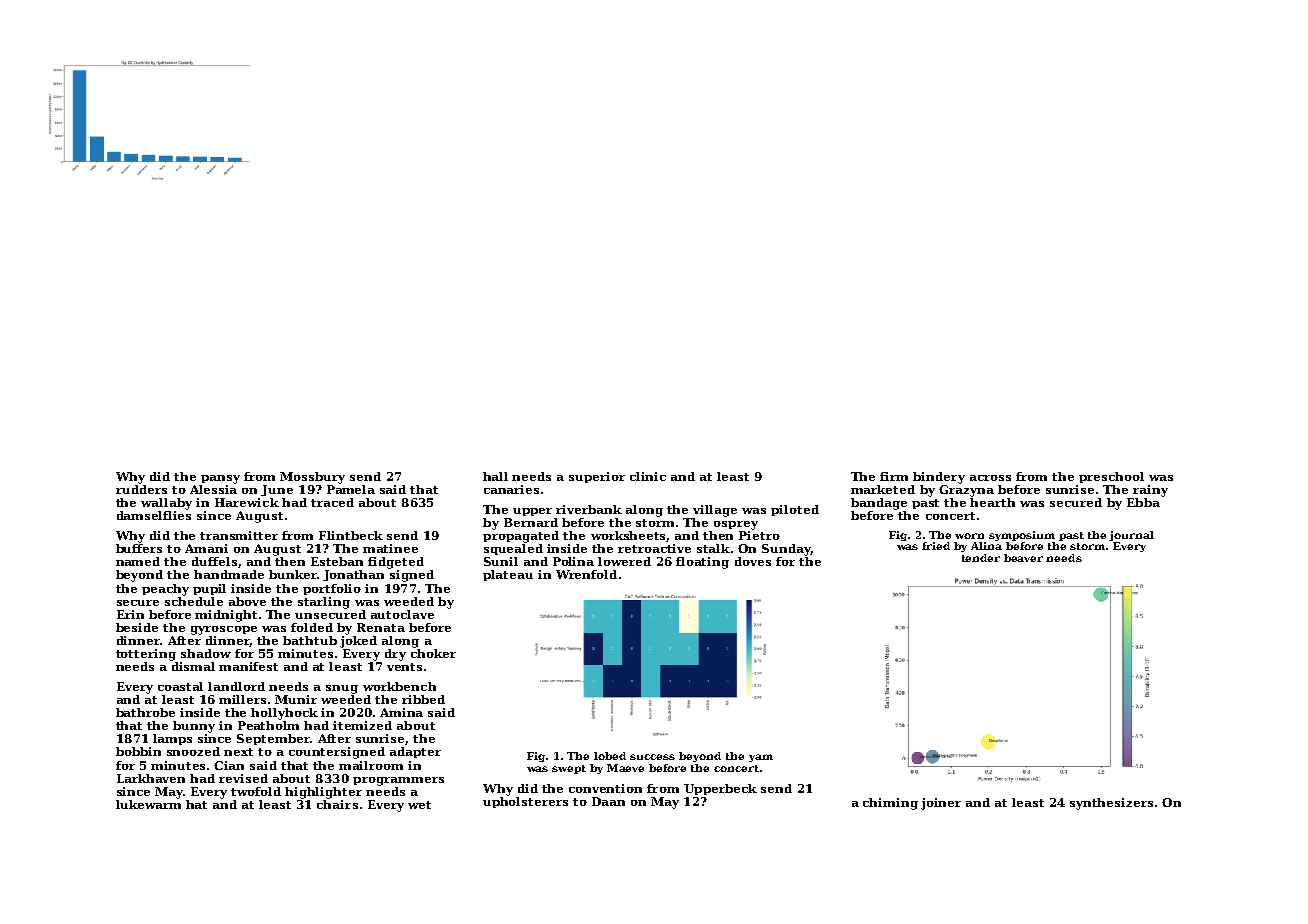  What do you see at coordinates (969, 536) in the image?
I see `worn` at bounding box center [969, 536].
